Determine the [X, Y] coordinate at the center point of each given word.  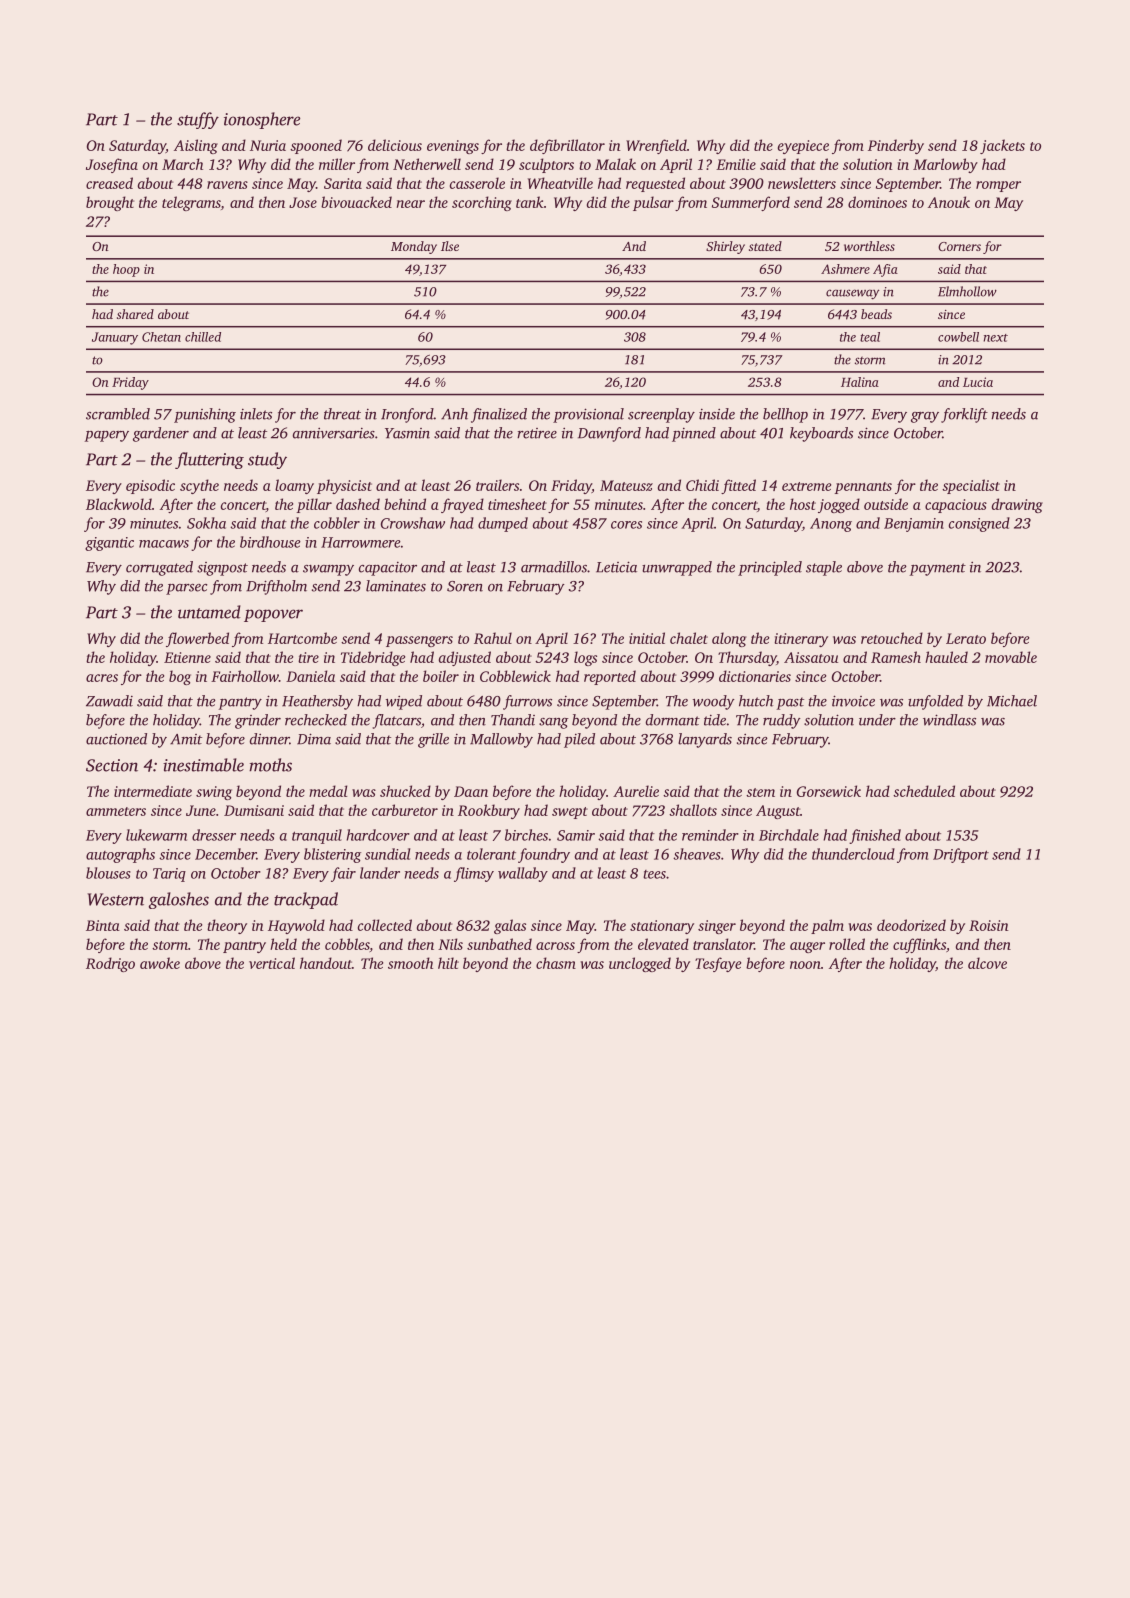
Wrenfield [656, 146]
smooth [410, 963]
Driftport [961, 855]
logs [585, 658]
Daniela [310, 676]
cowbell [958, 337]
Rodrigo [110, 964]
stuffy [198, 120]
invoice [853, 701]
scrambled [118, 414]
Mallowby [501, 740]
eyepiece [803, 147]
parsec [186, 589]
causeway [852, 294]
